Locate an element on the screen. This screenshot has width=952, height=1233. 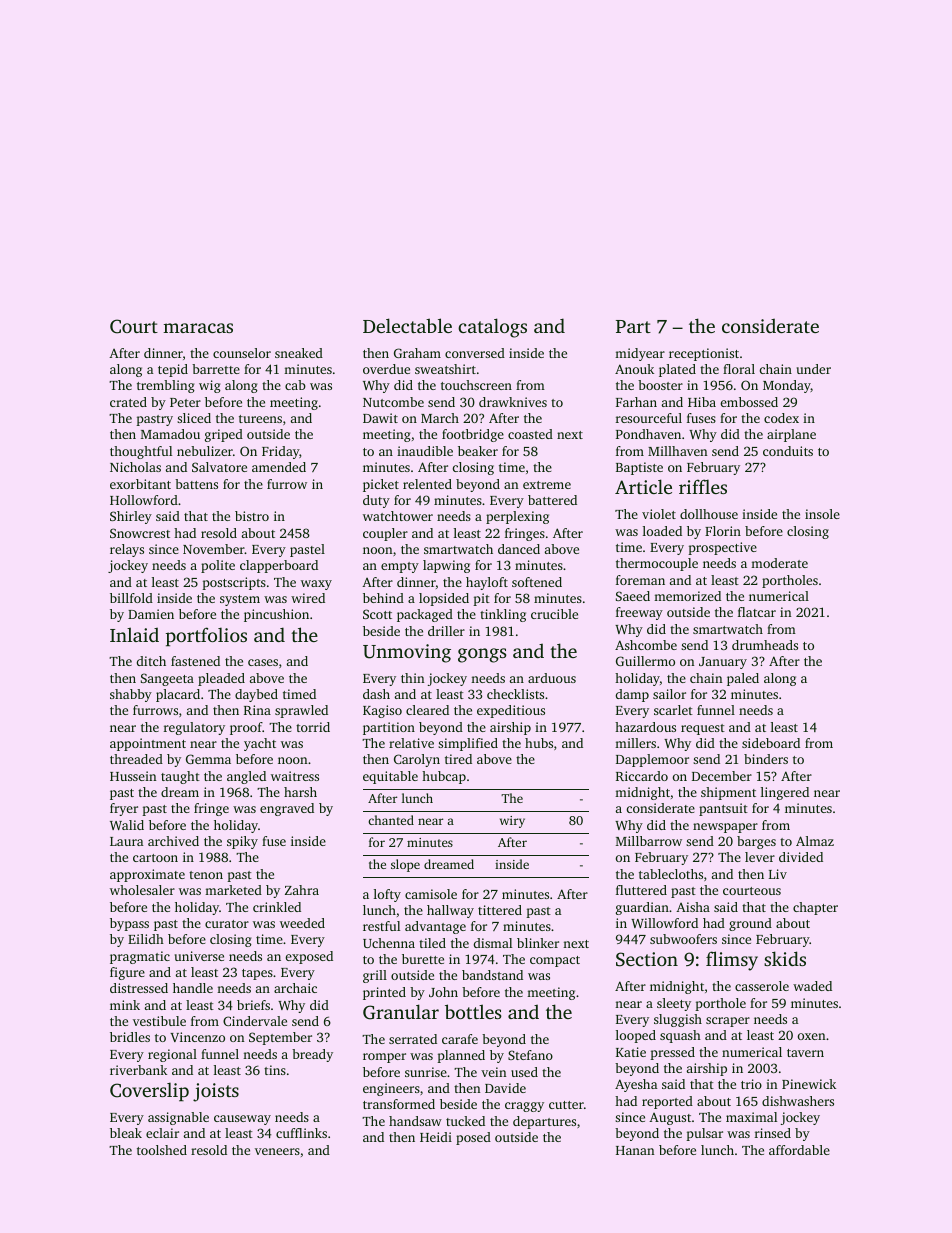
Delectable is located at coordinates (407, 325).
